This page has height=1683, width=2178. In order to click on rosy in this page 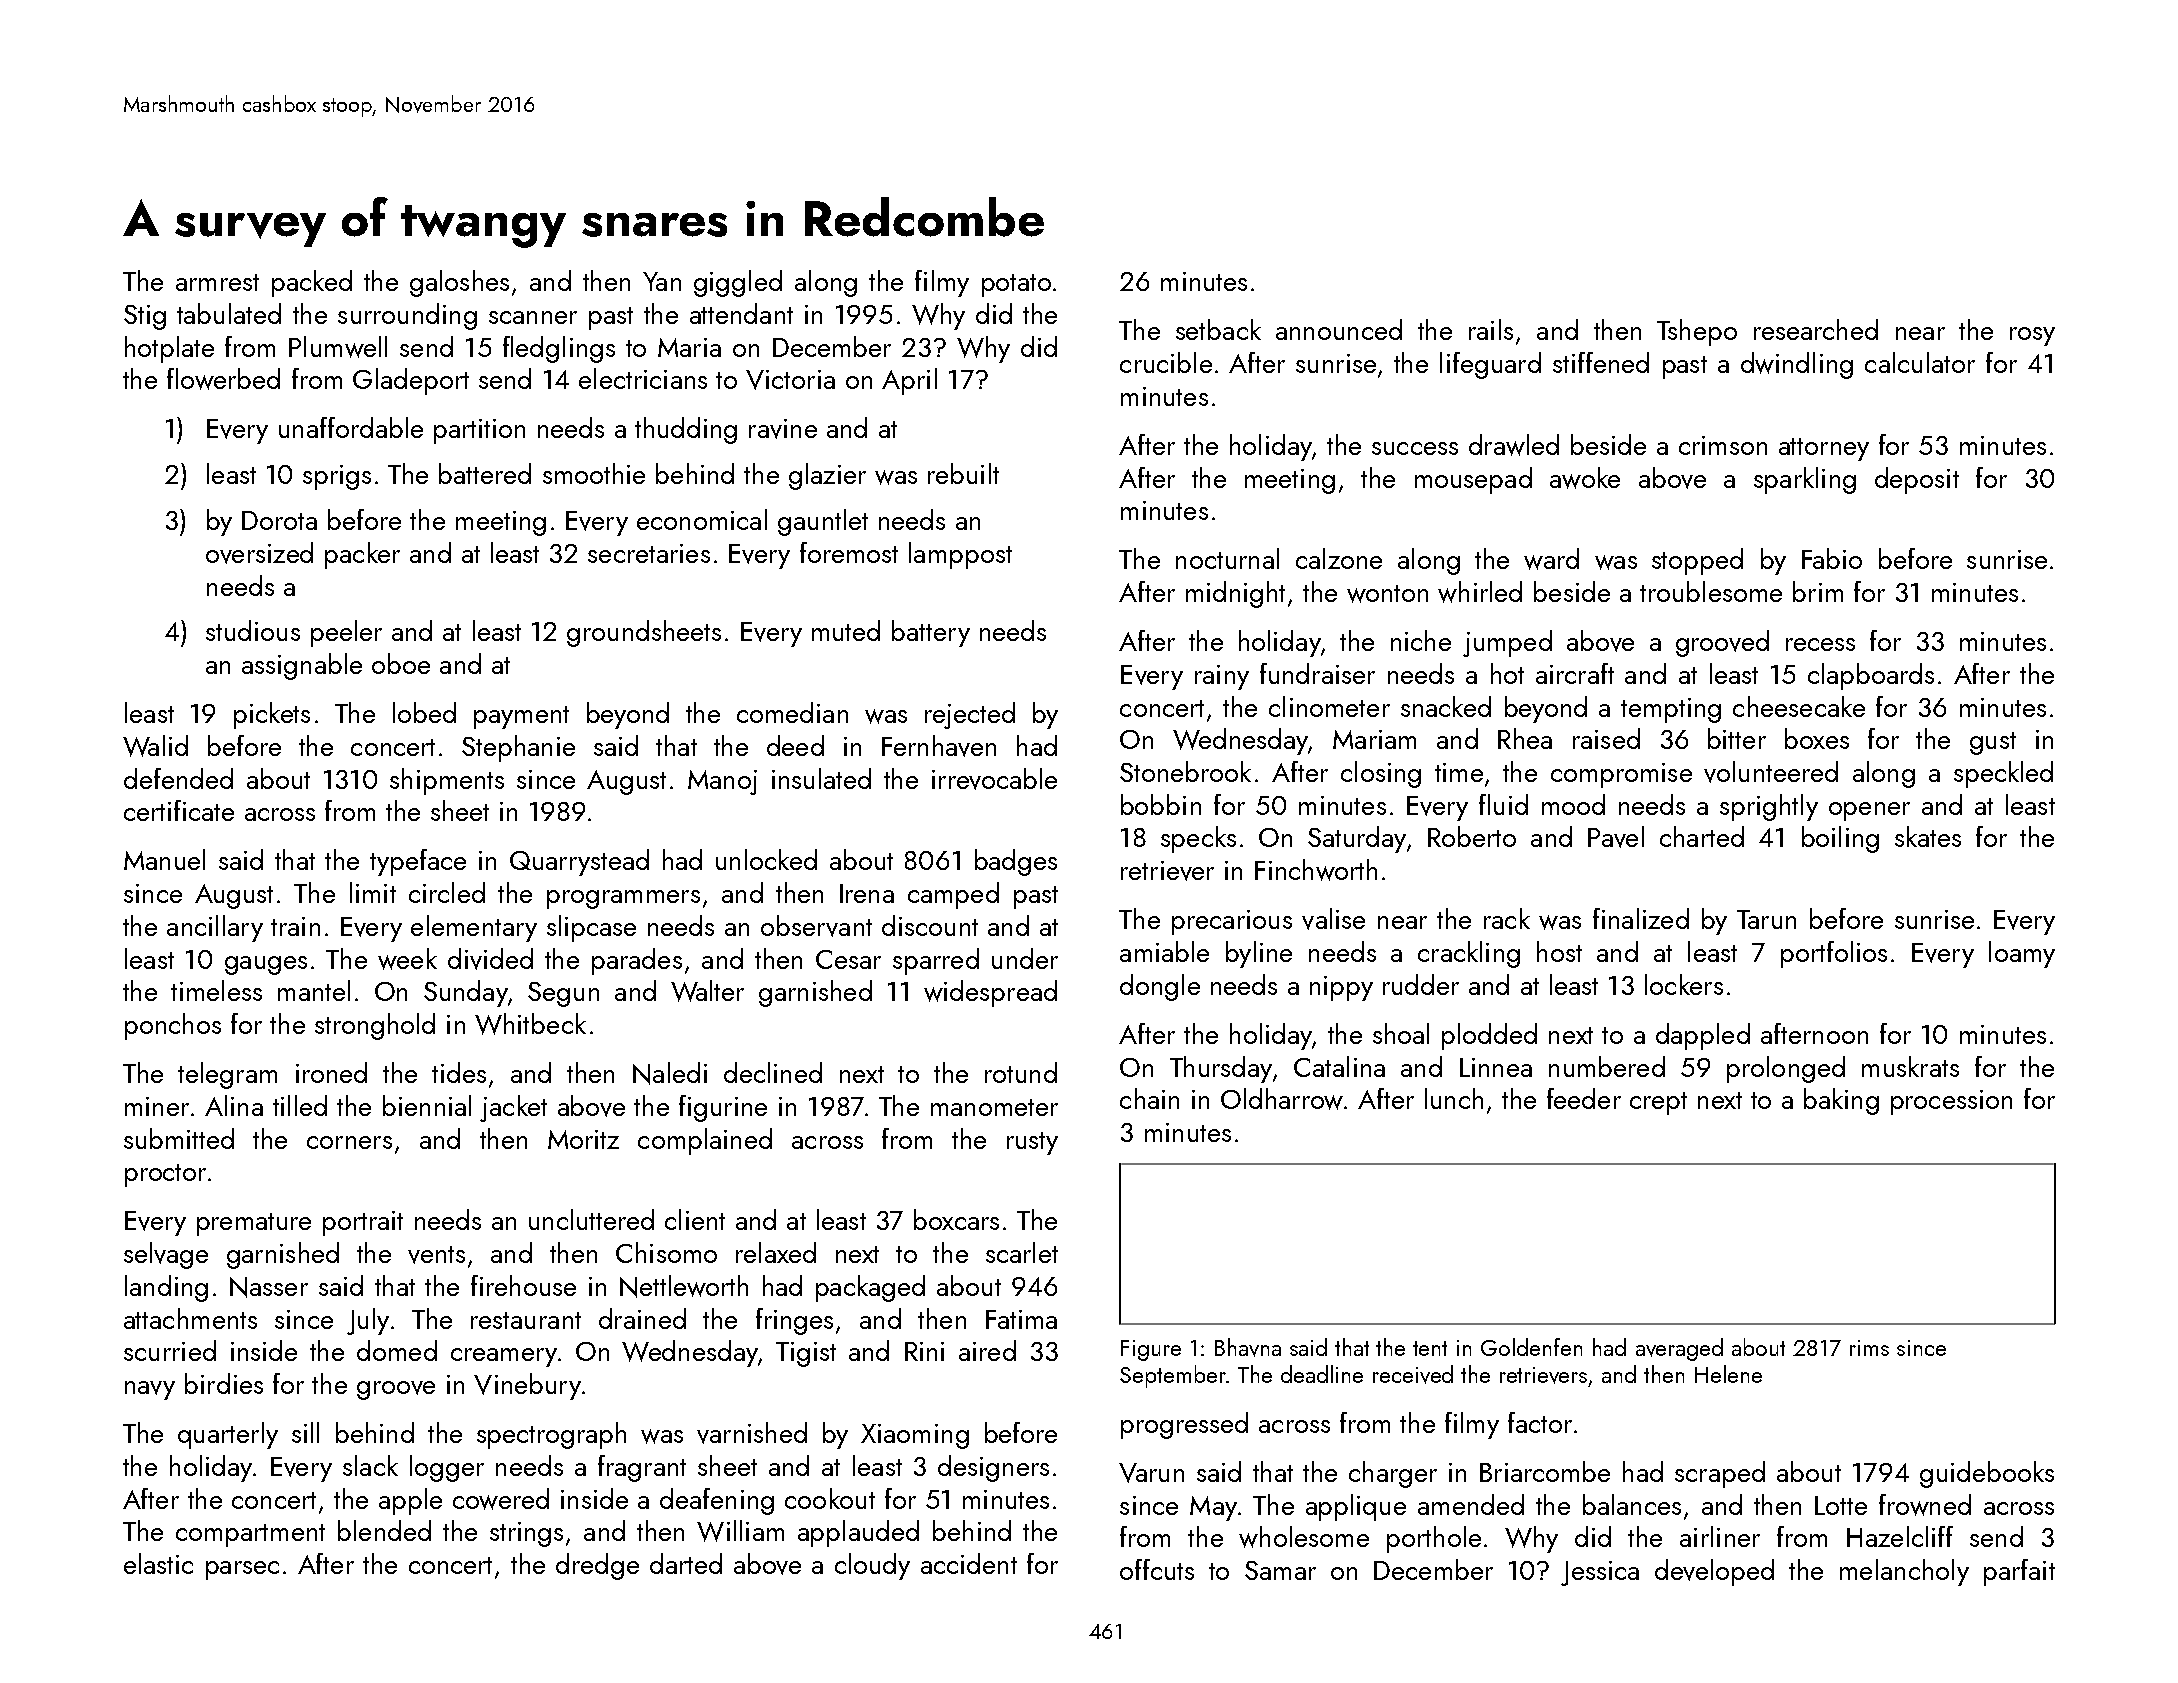, I will do `click(2032, 336)`.
